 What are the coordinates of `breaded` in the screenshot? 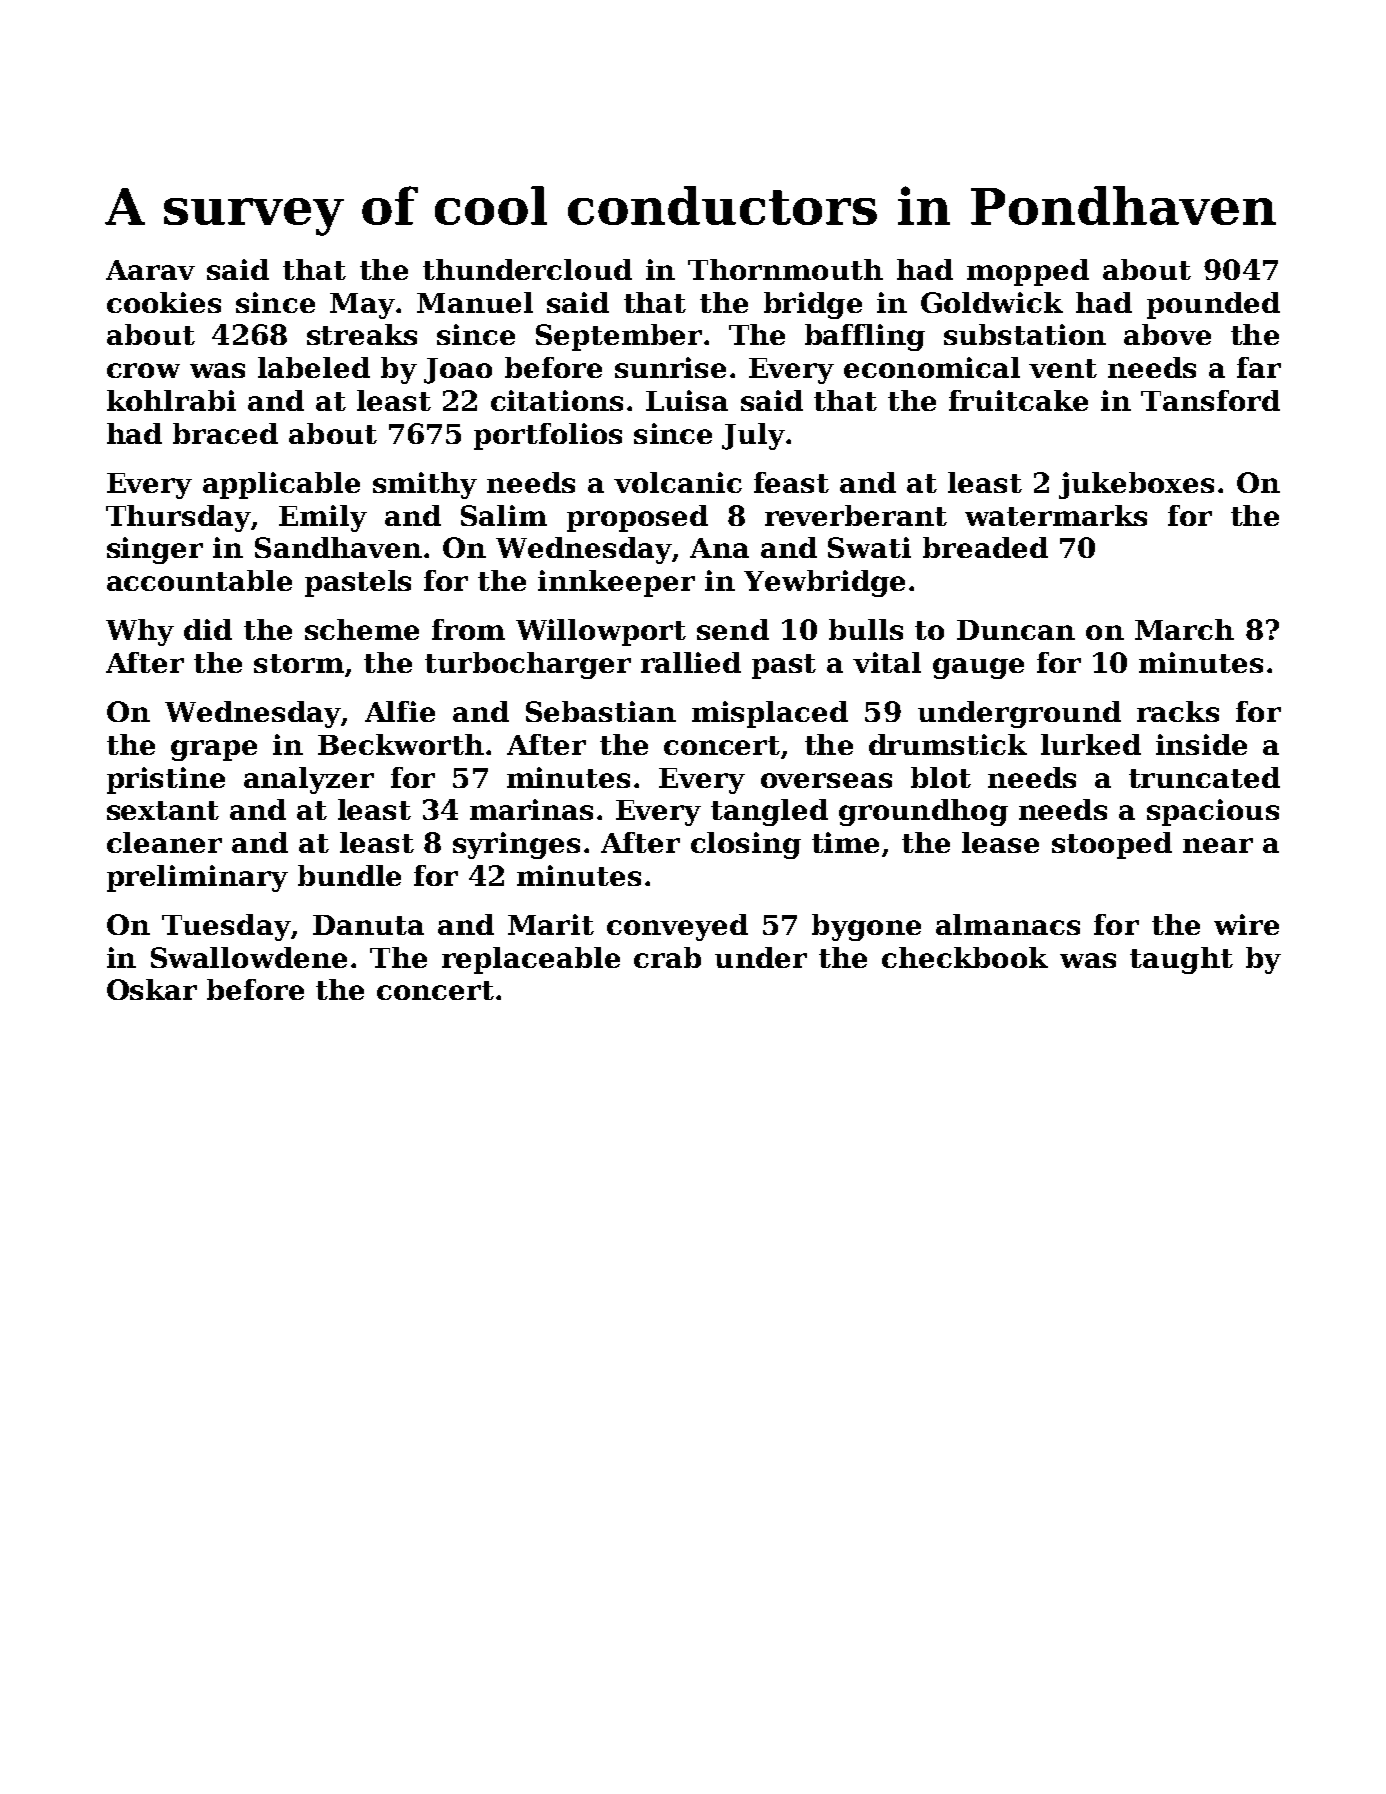 It's located at (985, 547).
